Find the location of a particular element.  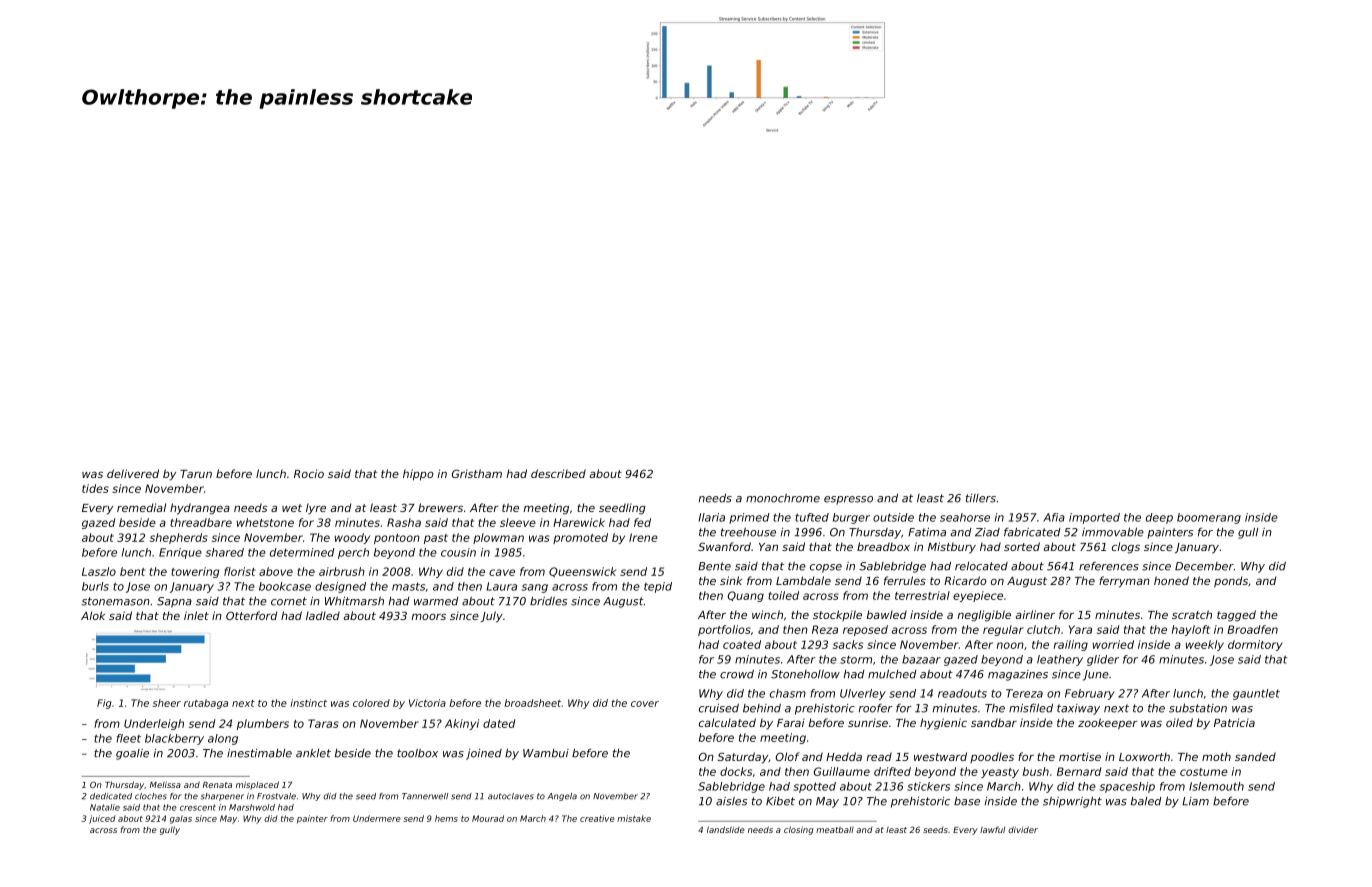

Wambui is located at coordinates (546, 753).
